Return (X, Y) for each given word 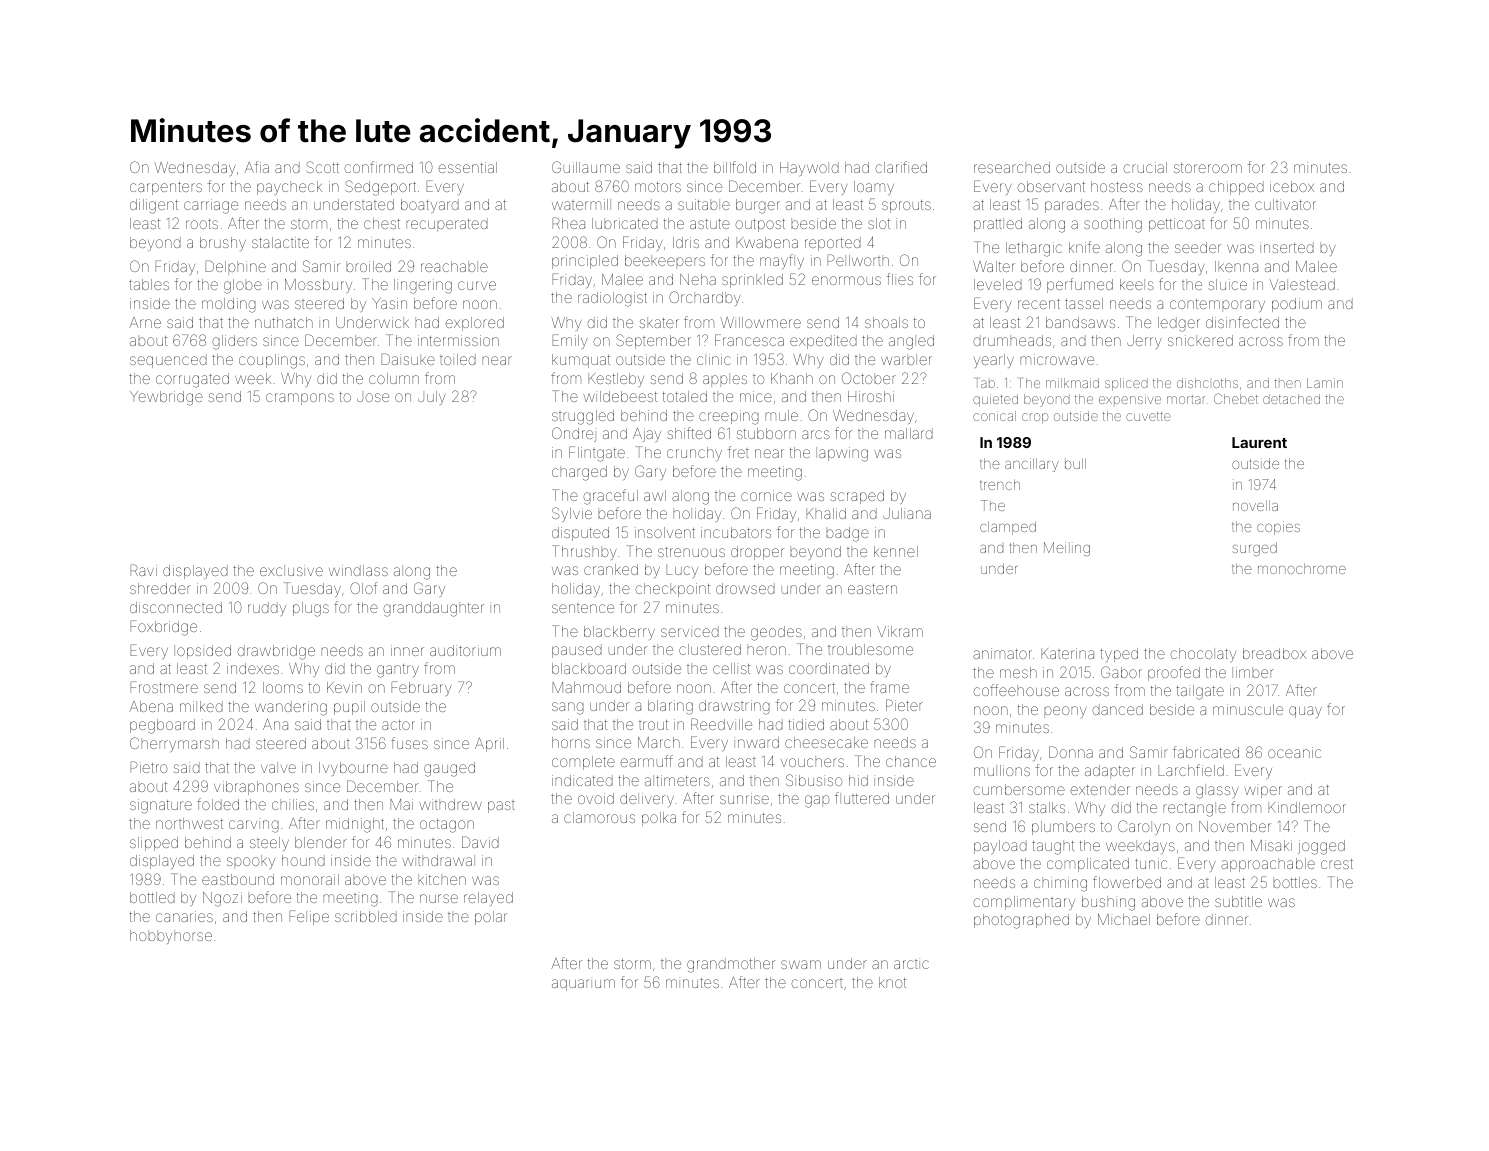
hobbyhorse (171, 937)
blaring (670, 707)
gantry (398, 671)
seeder (1198, 247)
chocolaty (1203, 655)
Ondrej (574, 434)
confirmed (378, 167)
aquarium (583, 985)
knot (892, 982)
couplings (272, 361)
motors (658, 187)
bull (1075, 463)
